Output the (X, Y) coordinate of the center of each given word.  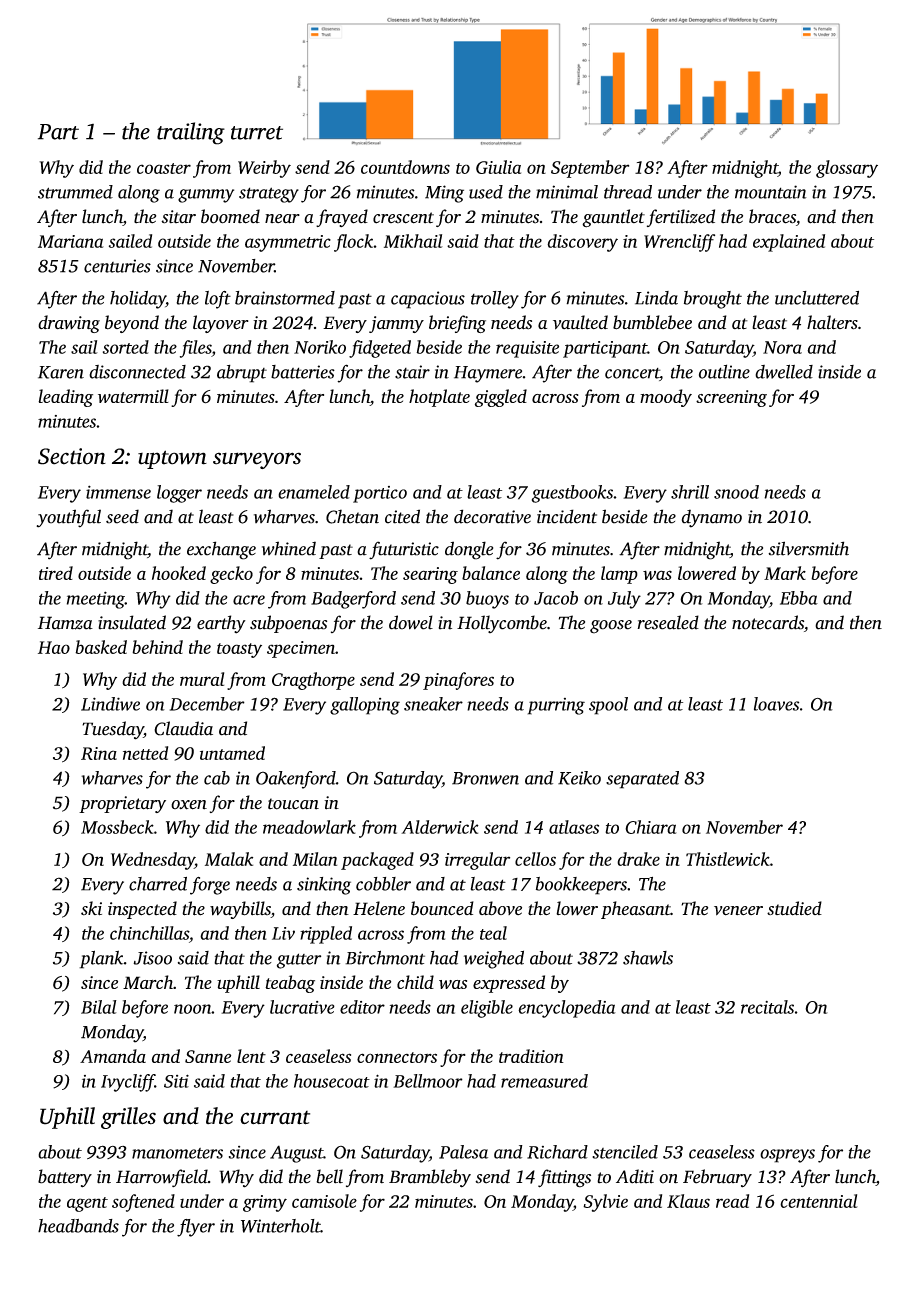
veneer (738, 911)
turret (257, 133)
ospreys (787, 1156)
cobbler (383, 884)
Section (72, 456)
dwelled (784, 371)
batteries (303, 372)
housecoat (332, 1081)
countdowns (405, 167)
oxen (189, 805)
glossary (847, 169)
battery (65, 1178)
